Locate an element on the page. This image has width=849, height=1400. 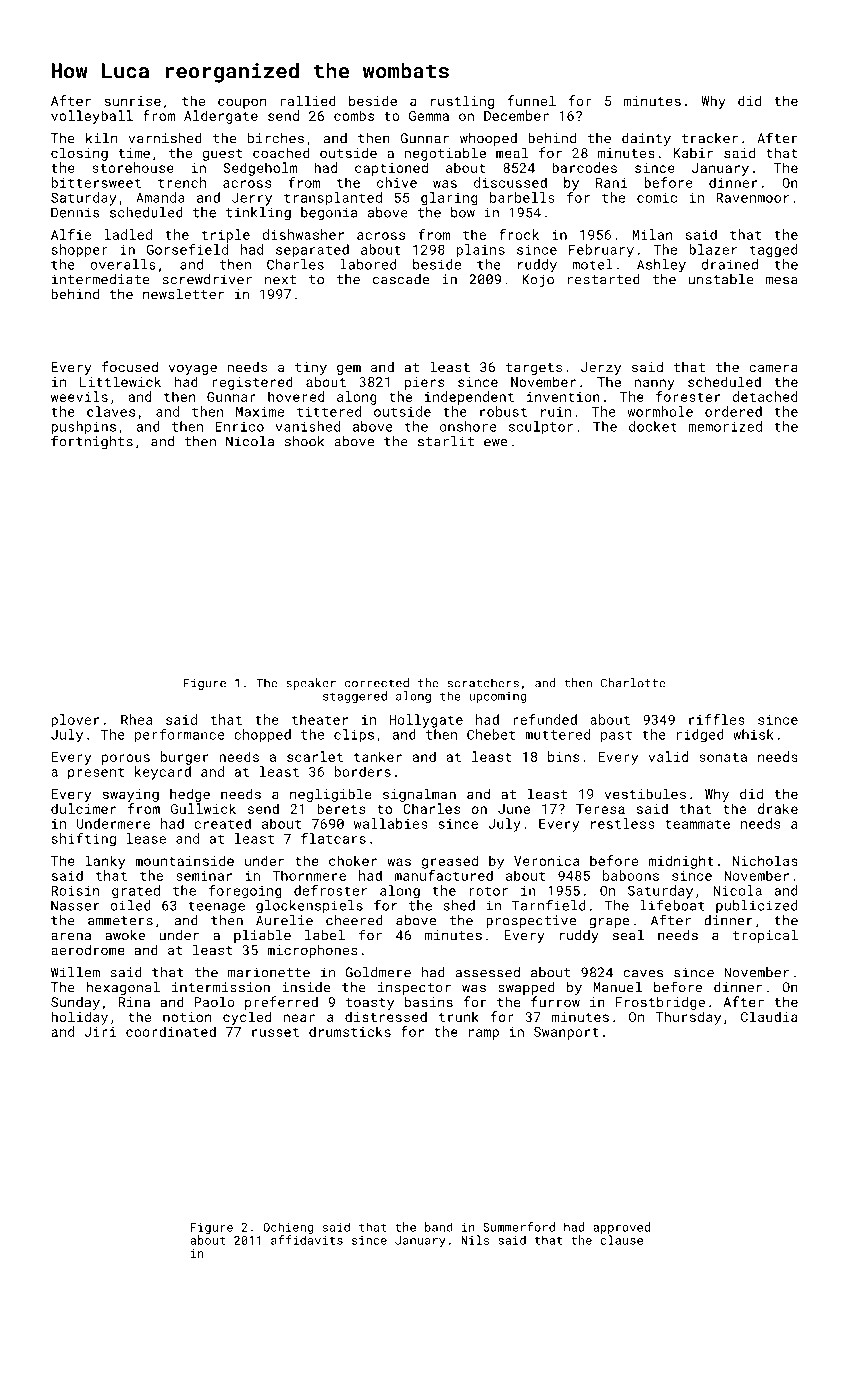
present is located at coordinates (96, 773).
